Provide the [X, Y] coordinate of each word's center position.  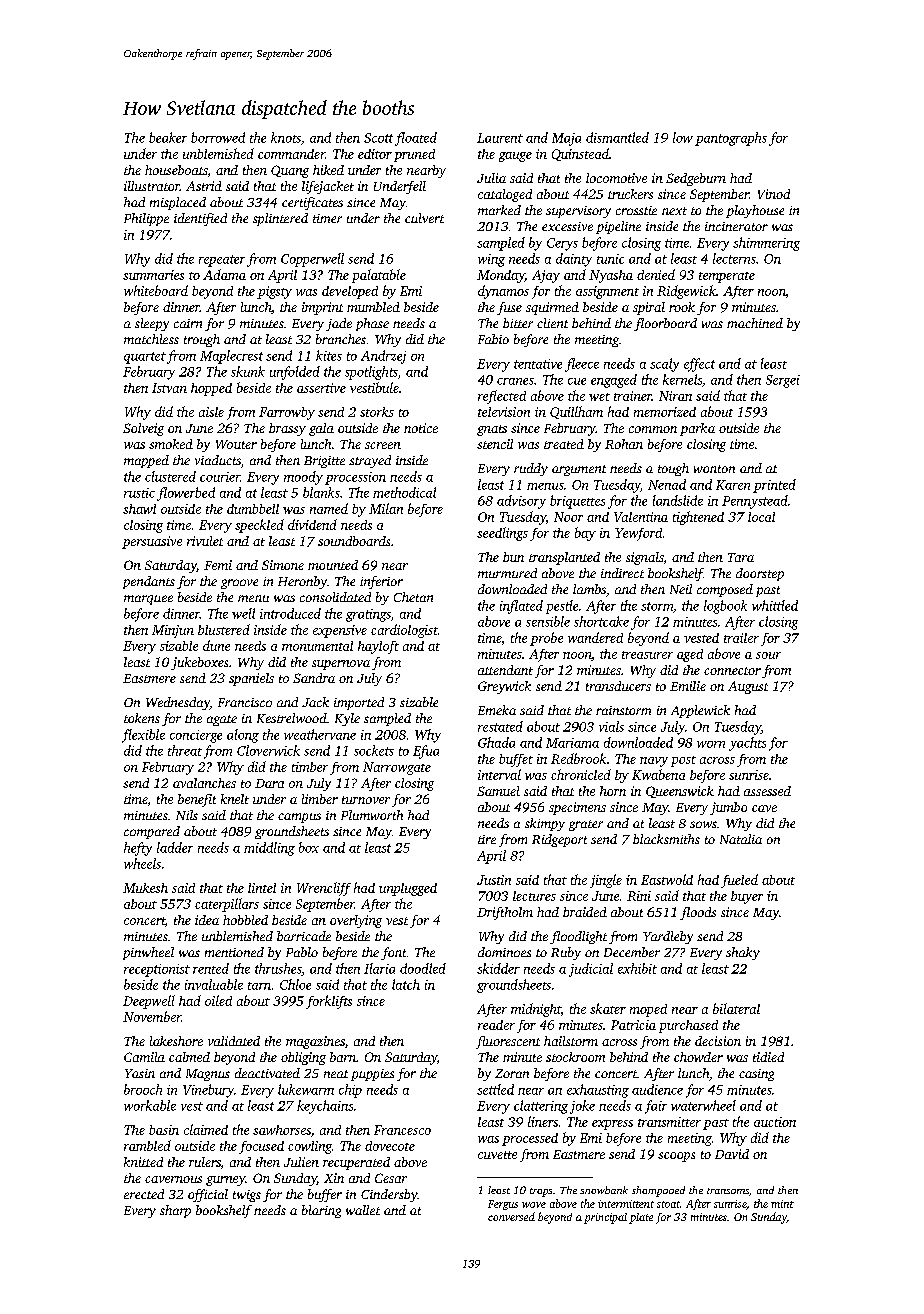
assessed [767, 791]
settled [495, 1089]
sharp [175, 1211]
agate [222, 720]
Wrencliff [324, 889]
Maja [566, 139]
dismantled [617, 137]
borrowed [218, 137]
